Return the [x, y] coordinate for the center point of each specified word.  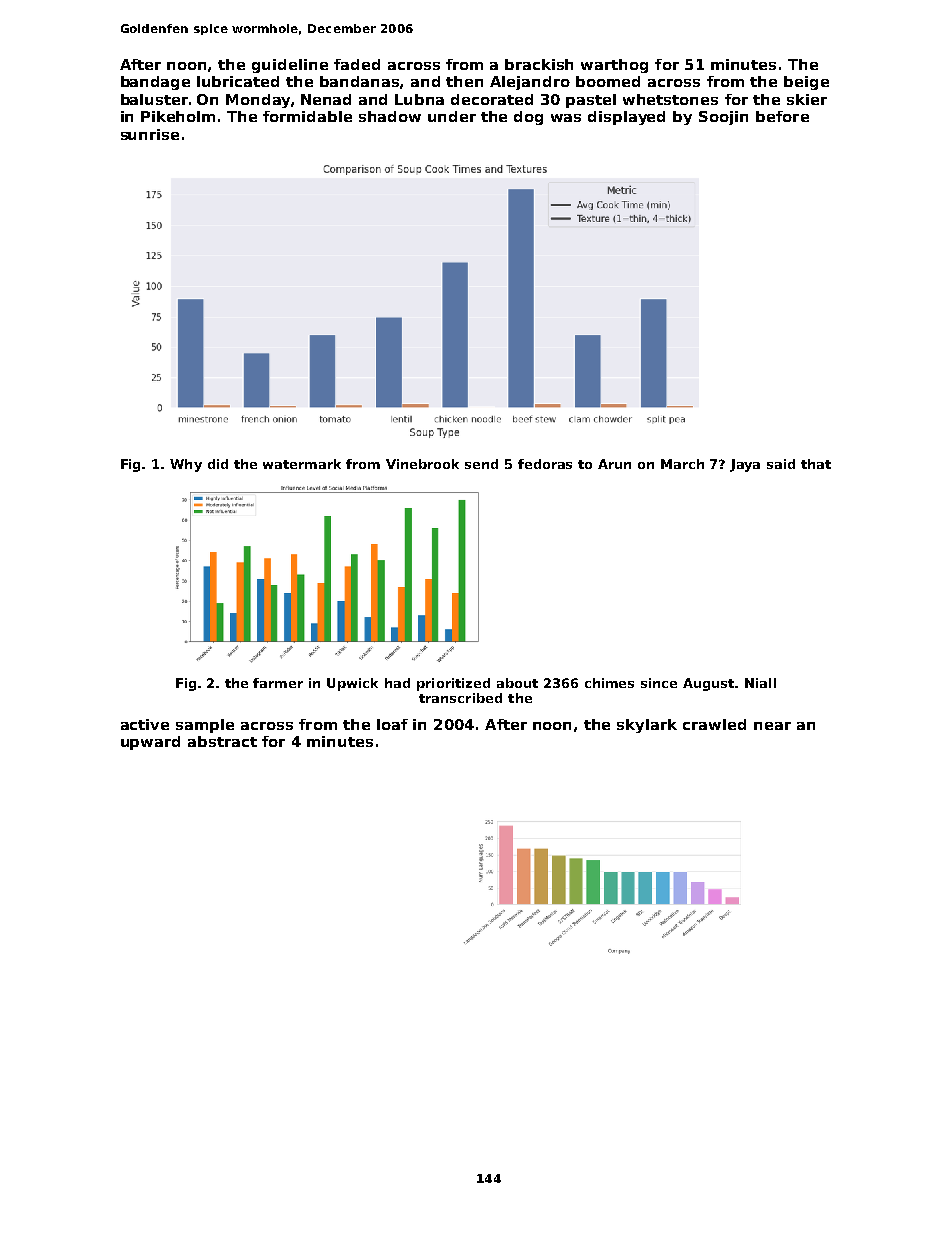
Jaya [745, 465]
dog [528, 118]
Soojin [723, 118]
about [517, 683]
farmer [278, 683]
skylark [647, 726]
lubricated [238, 81]
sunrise [150, 134]
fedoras [545, 464]
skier [807, 99]
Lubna [419, 99]
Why [186, 465]
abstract [222, 741]
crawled [714, 724]
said [781, 464]
